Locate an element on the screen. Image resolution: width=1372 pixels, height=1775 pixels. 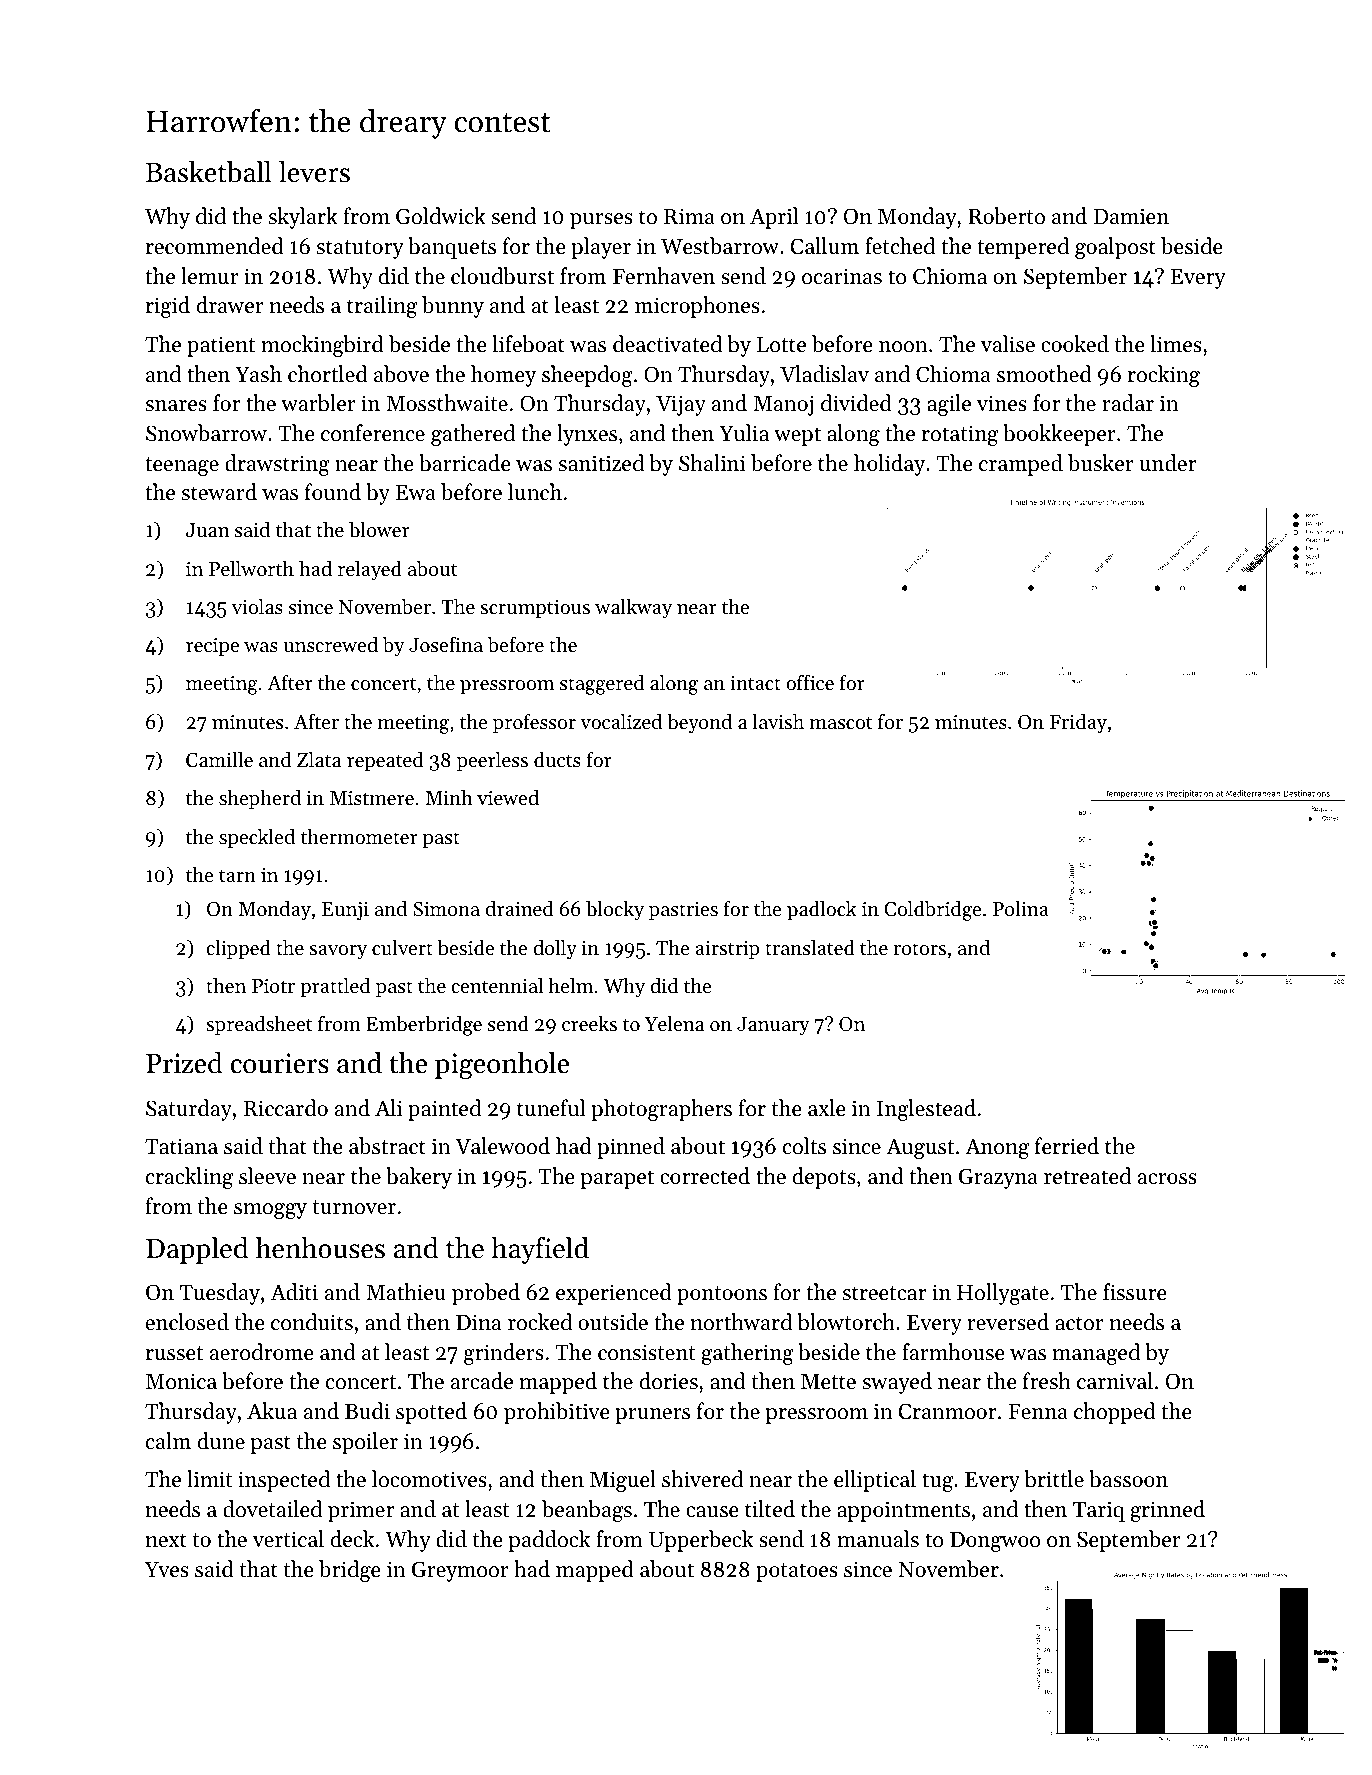
russet is located at coordinates (174, 1353).
